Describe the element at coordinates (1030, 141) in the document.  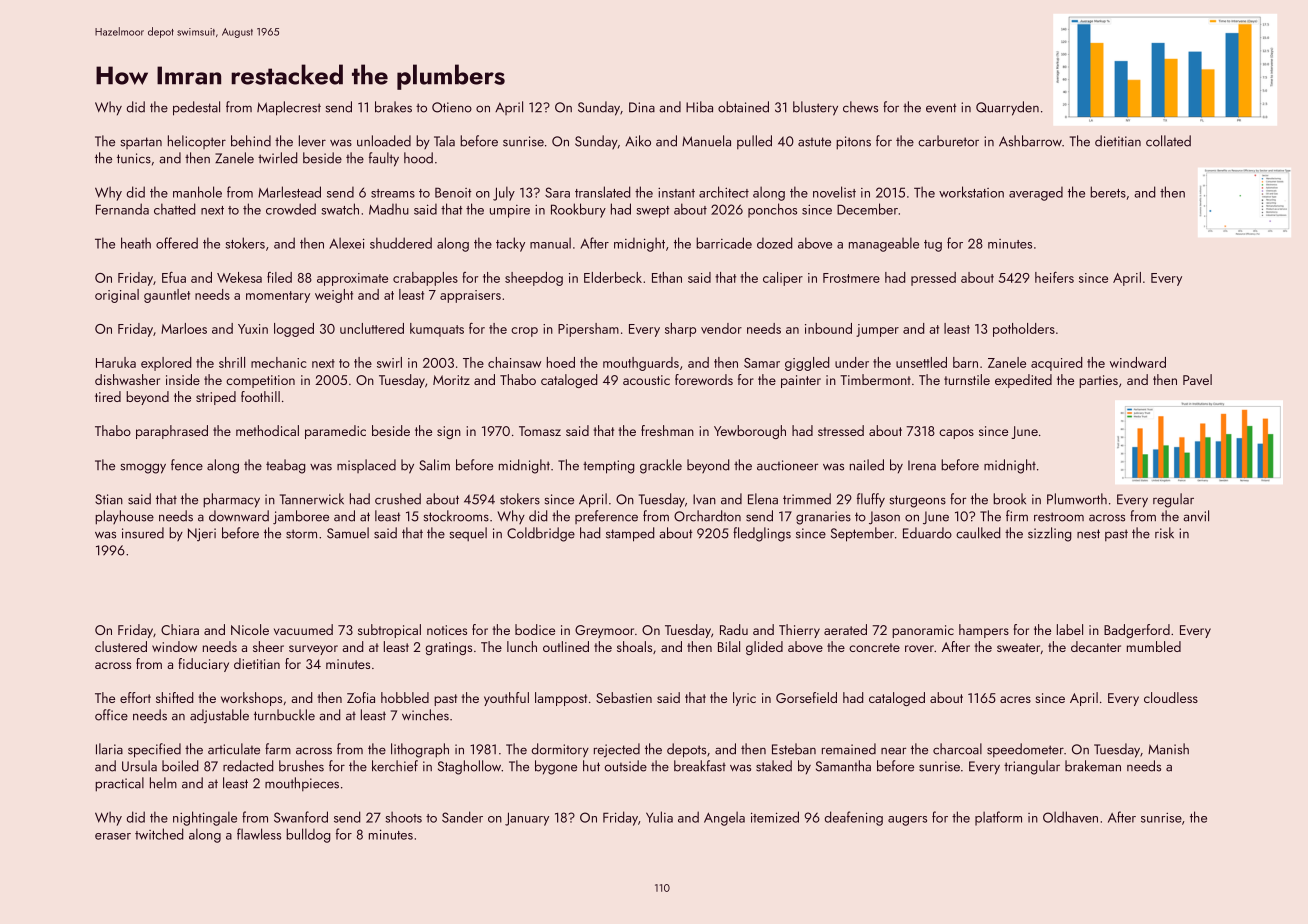
I see `Ashbarrow` at that location.
